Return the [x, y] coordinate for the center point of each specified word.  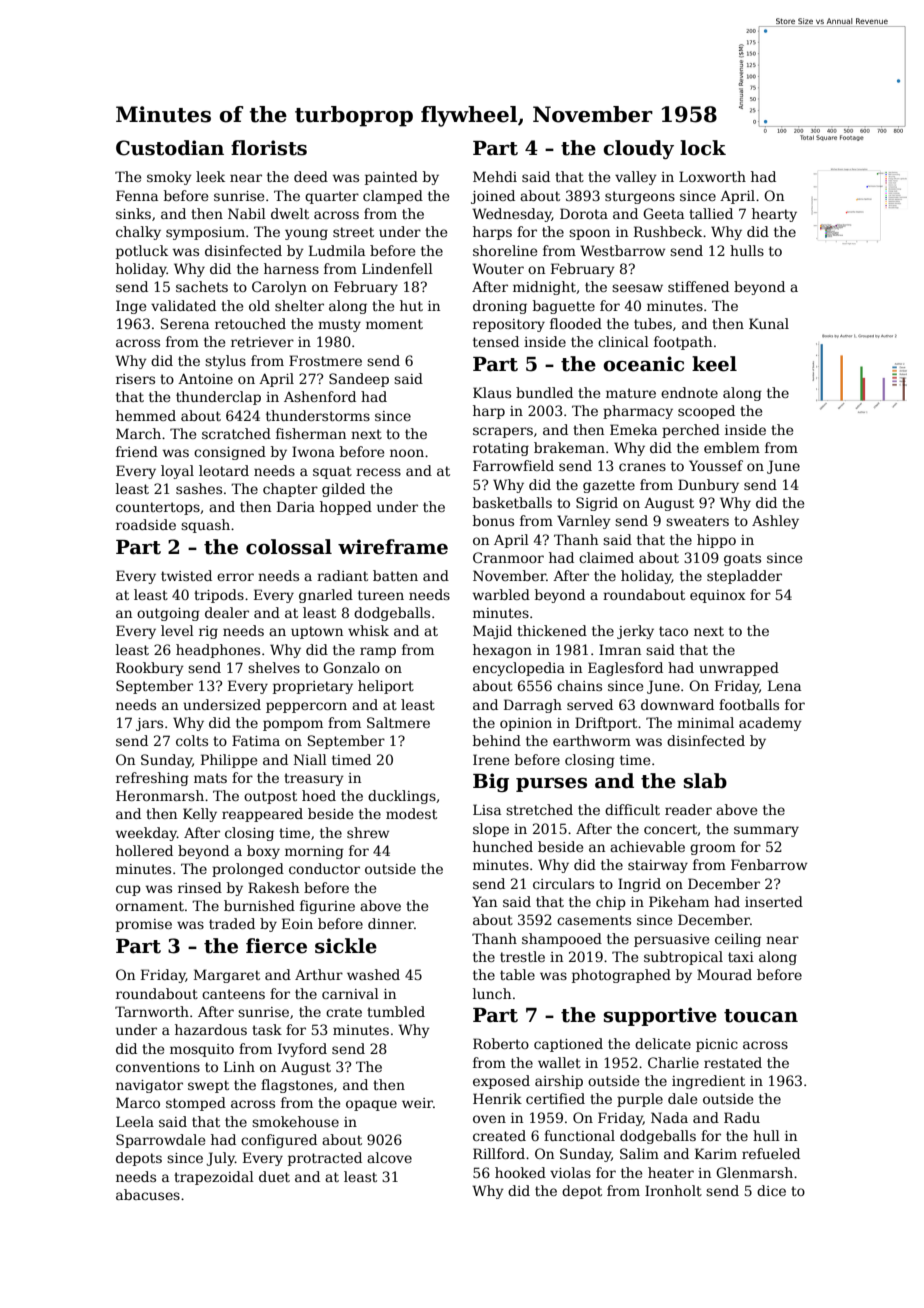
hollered [144, 850]
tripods [219, 596]
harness [291, 268]
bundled [544, 392]
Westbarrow [622, 250]
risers [135, 379]
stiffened [698, 286]
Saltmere [398, 722]
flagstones [297, 1086]
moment [394, 324]
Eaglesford [625, 669]
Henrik [497, 1098]
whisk [368, 630]
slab [705, 781]
